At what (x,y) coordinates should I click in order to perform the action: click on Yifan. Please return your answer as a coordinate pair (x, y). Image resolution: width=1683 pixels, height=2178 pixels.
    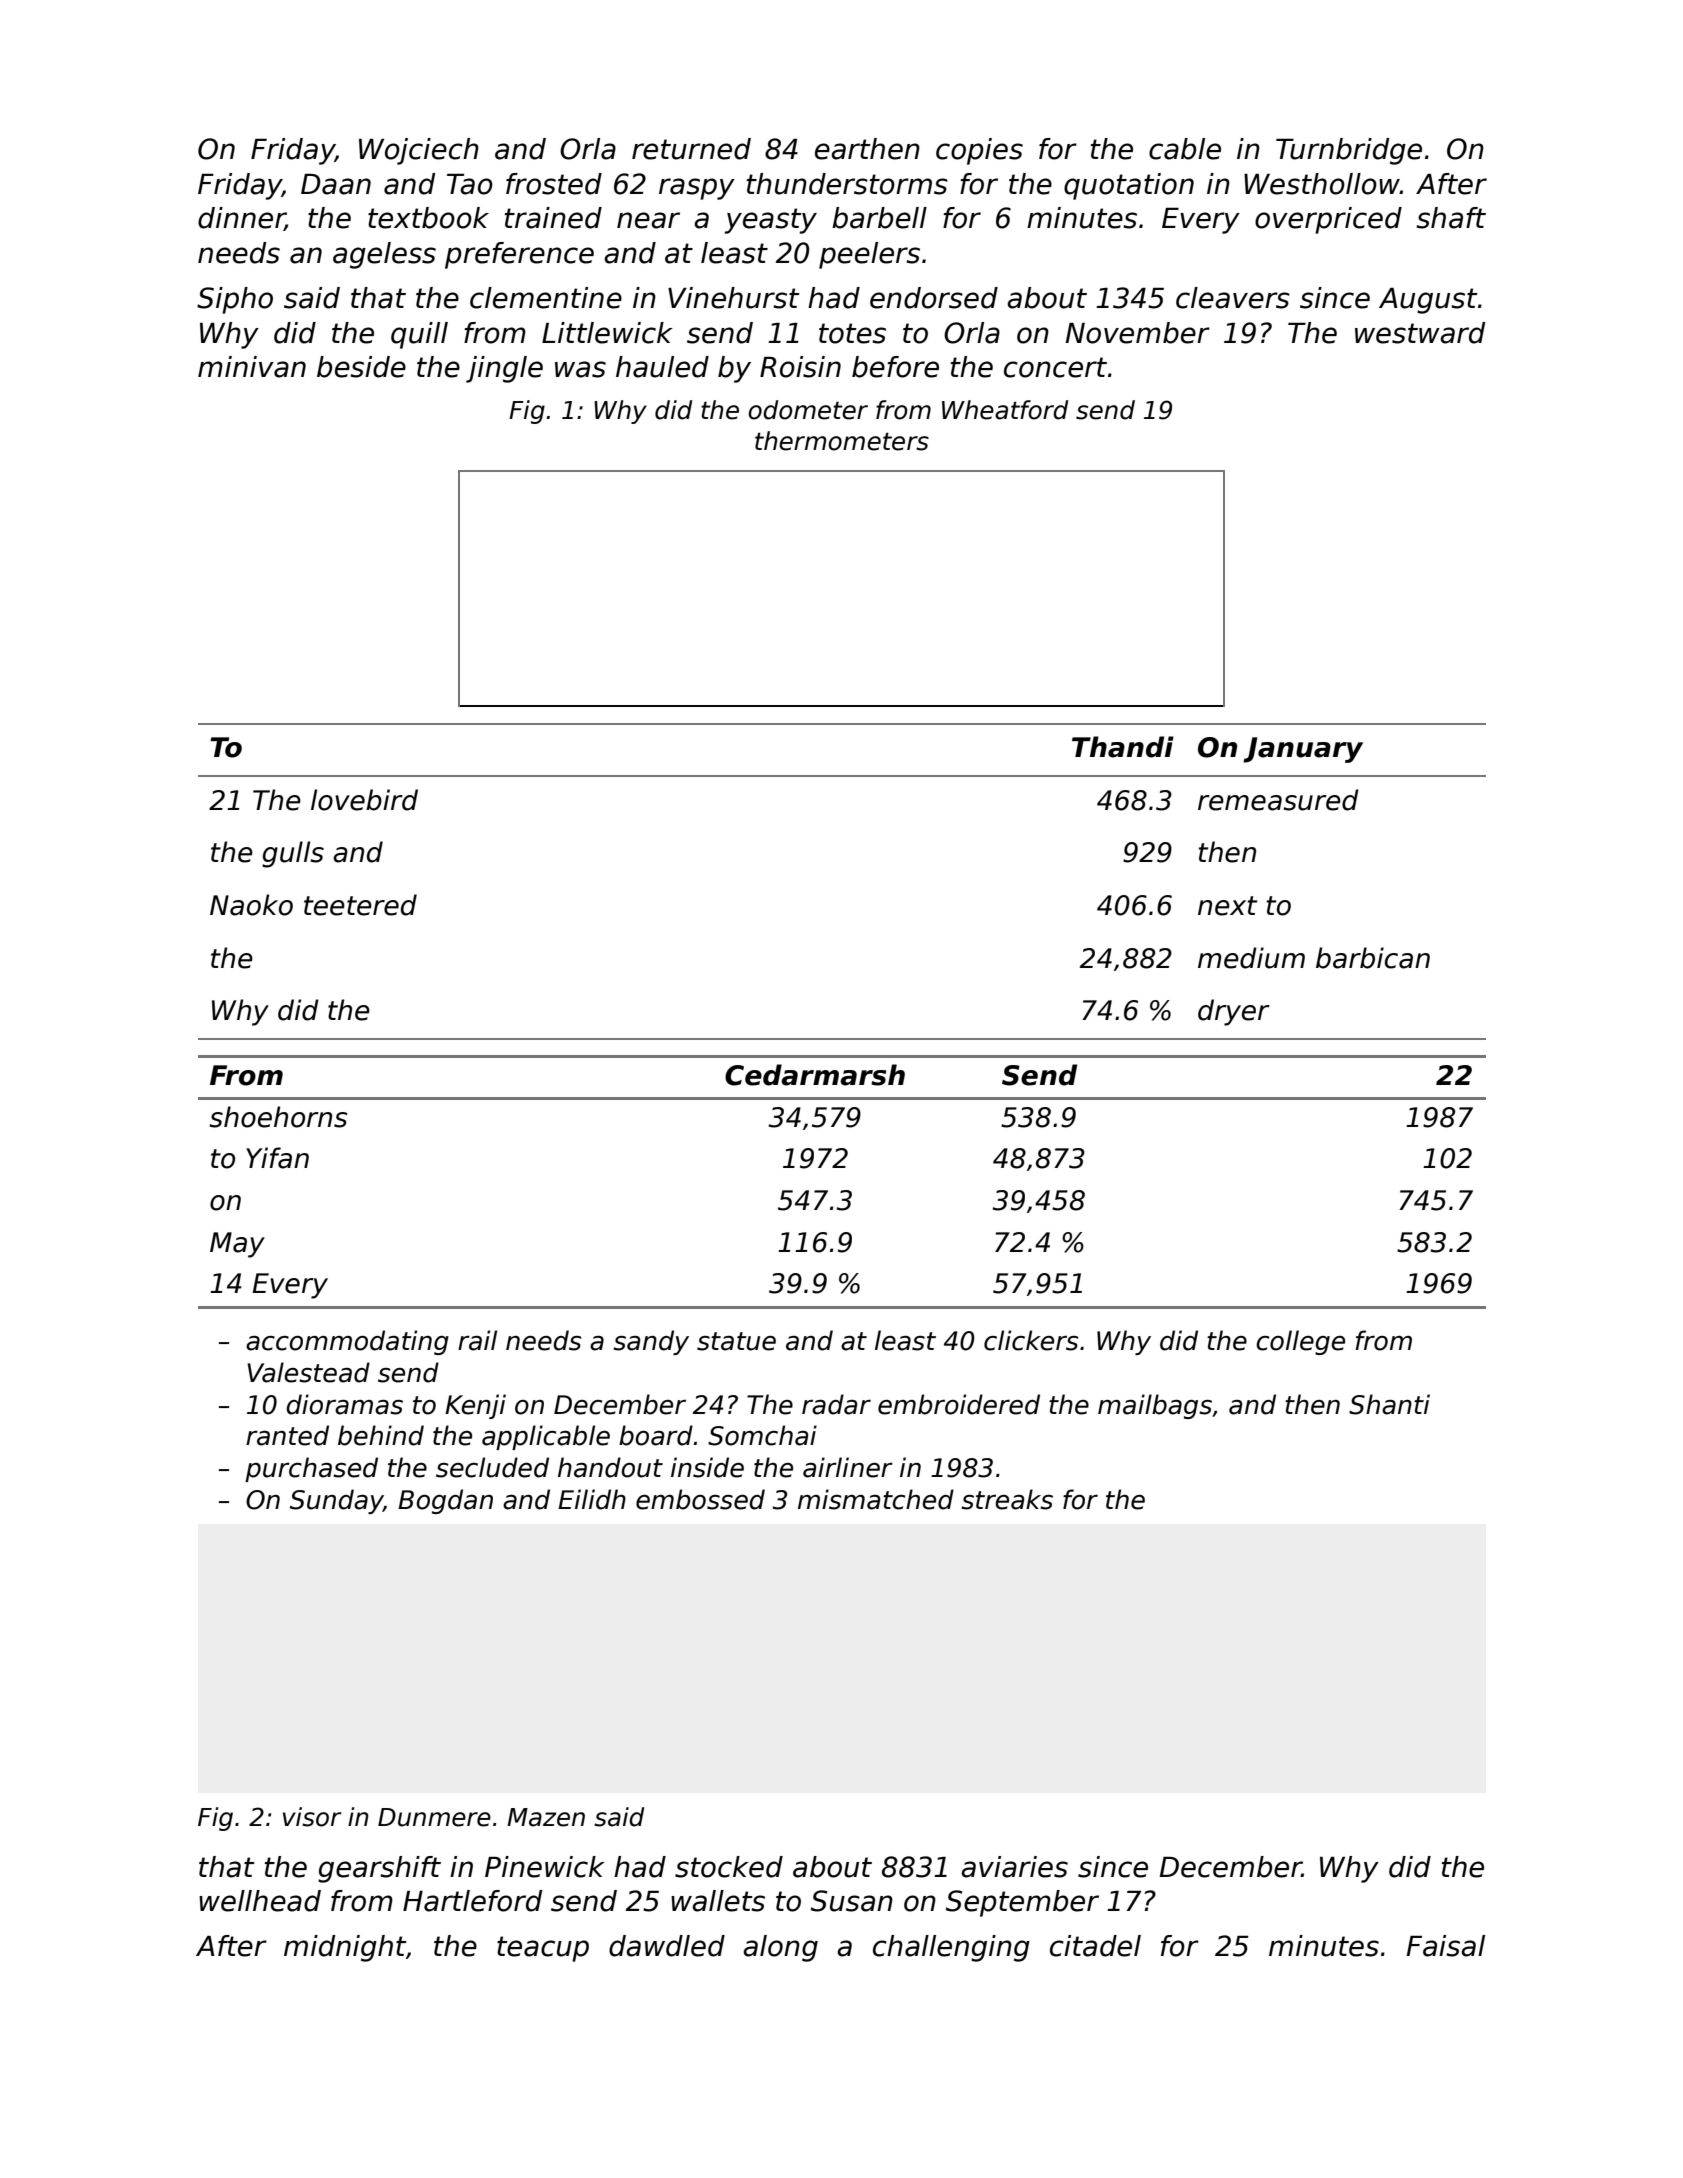
    Looking at the image, I should click on (277, 1158).
